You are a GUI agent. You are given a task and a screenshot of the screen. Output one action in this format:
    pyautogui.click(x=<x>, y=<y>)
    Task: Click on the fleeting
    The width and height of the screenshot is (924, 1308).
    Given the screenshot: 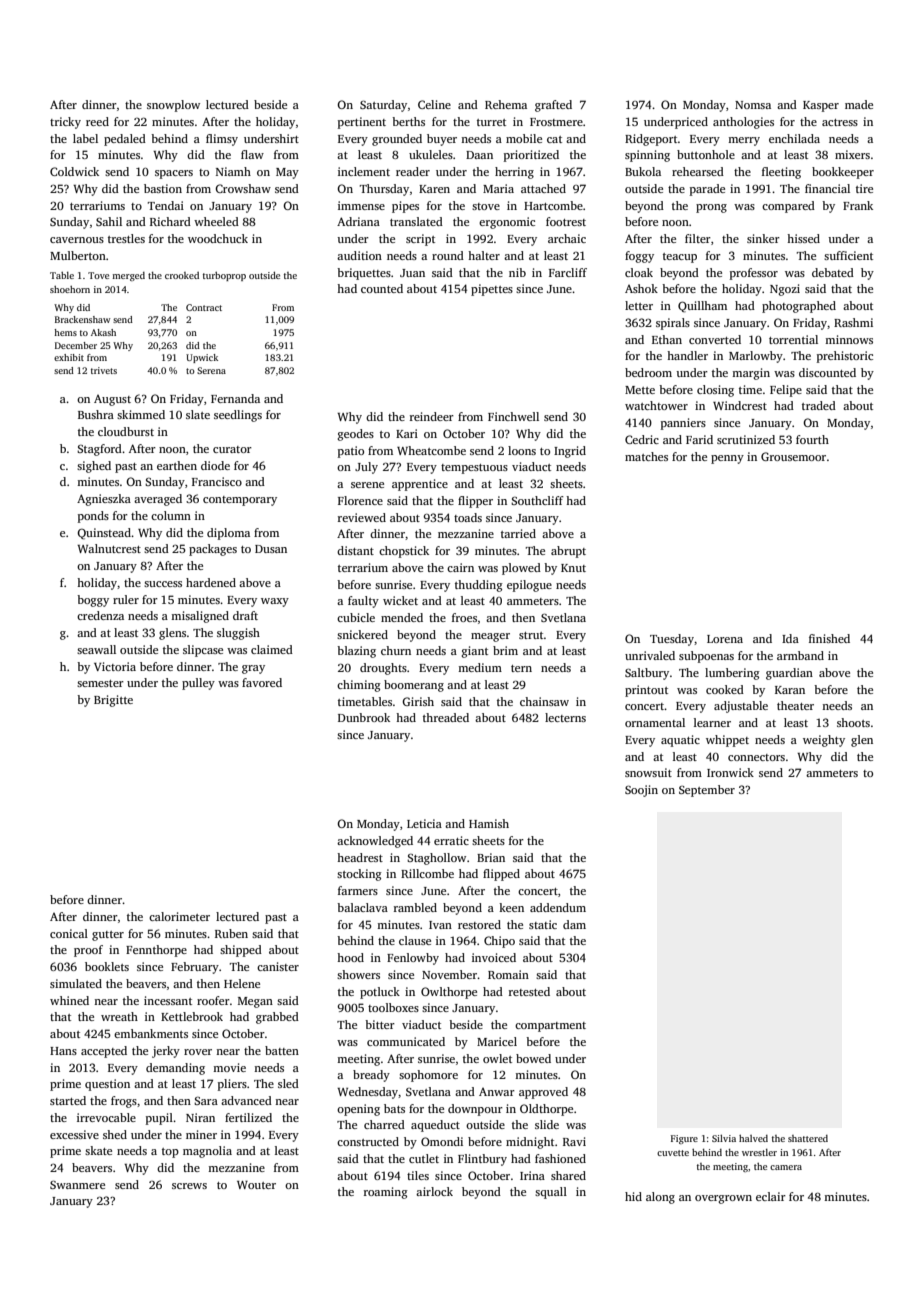 What is the action you would take?
    pyautogui.click(x=781, y=173)
